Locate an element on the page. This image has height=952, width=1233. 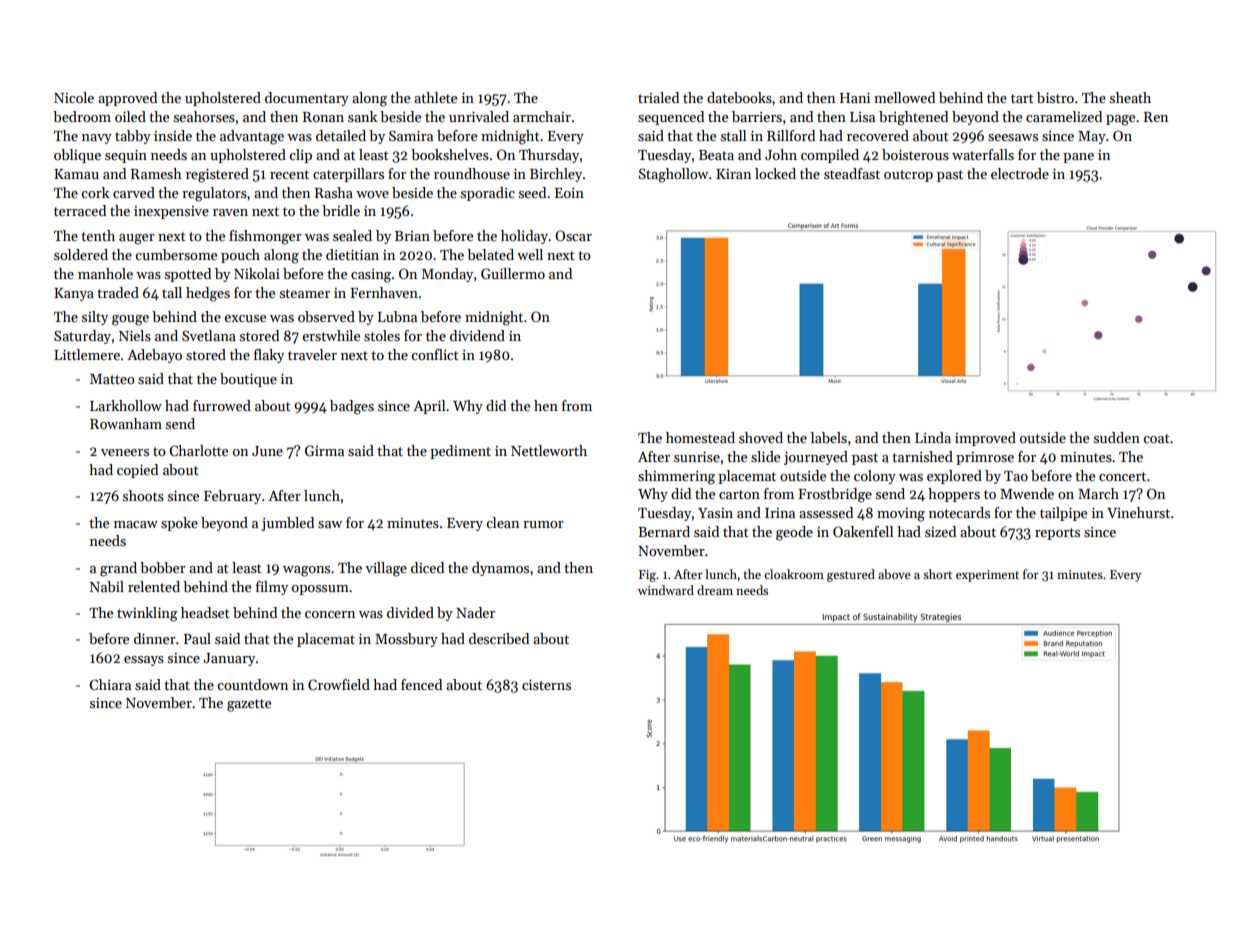
above is located at coordinates (894, 574).
